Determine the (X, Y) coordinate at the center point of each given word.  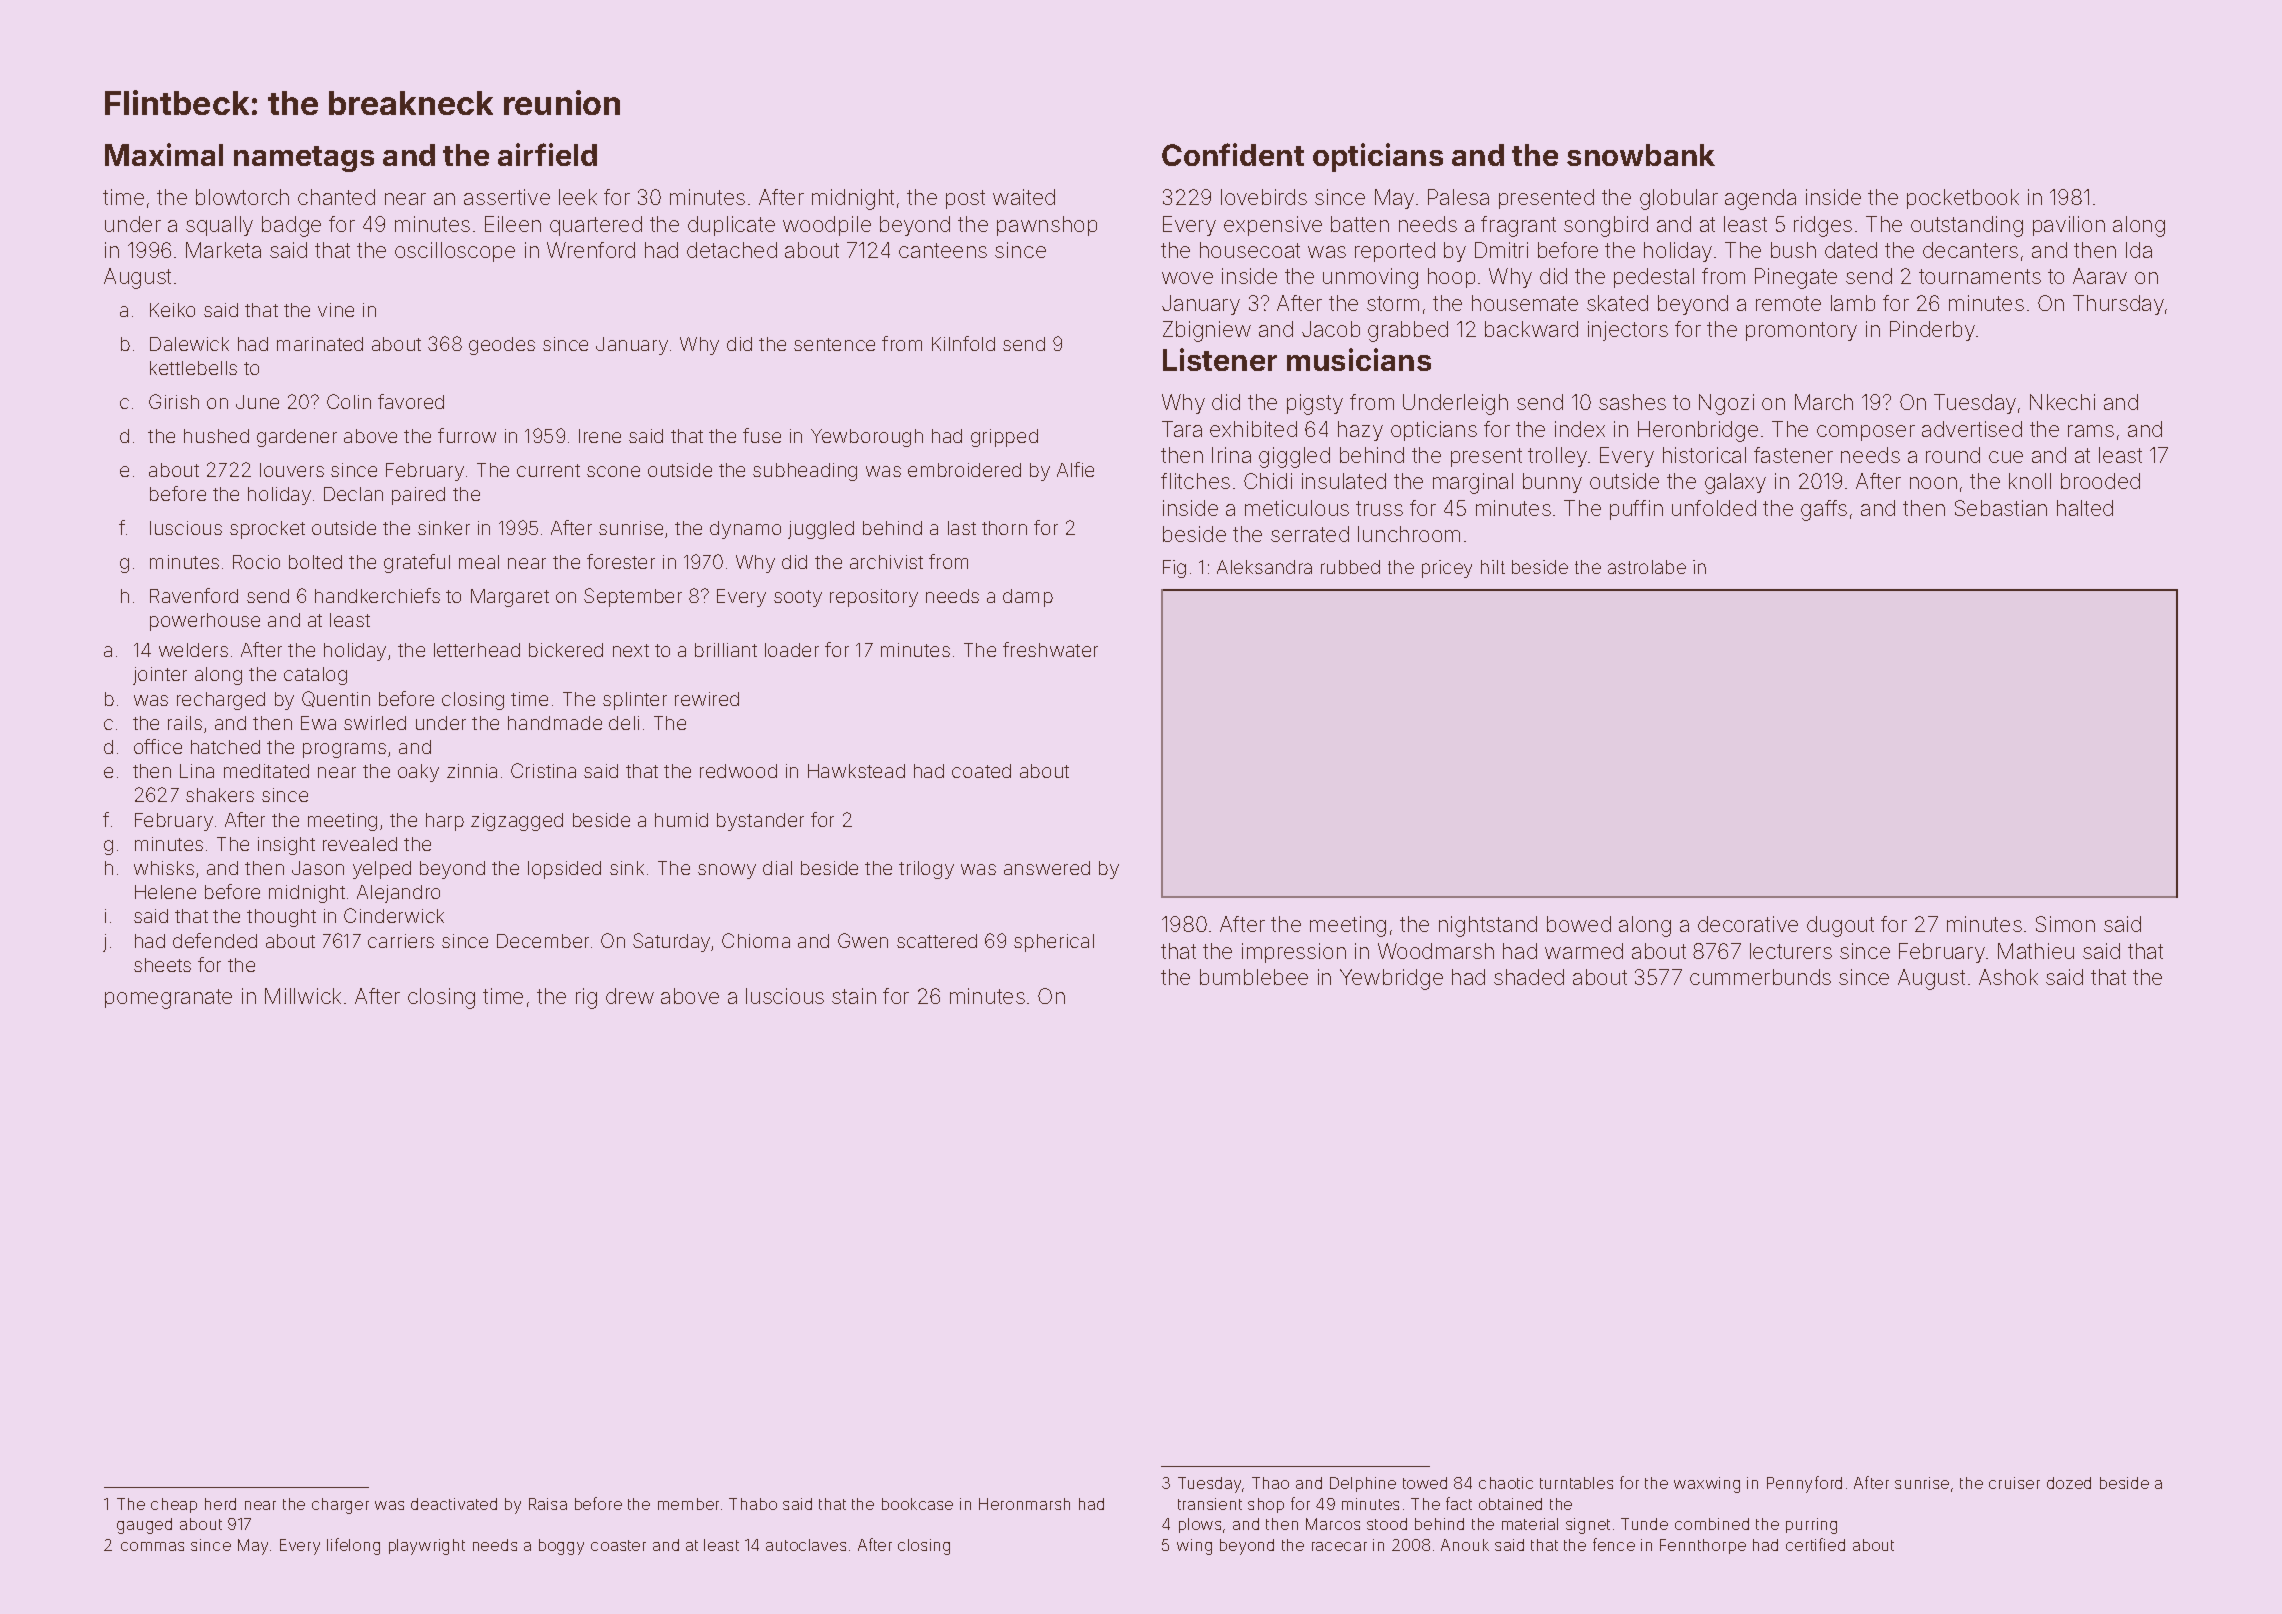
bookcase (917, 1504)
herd (220, 1504)
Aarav (2100, 276)
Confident (1233, 154)
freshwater (1050, 649)
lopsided (564, 870)
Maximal (164, 154)
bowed (1579, 924)
